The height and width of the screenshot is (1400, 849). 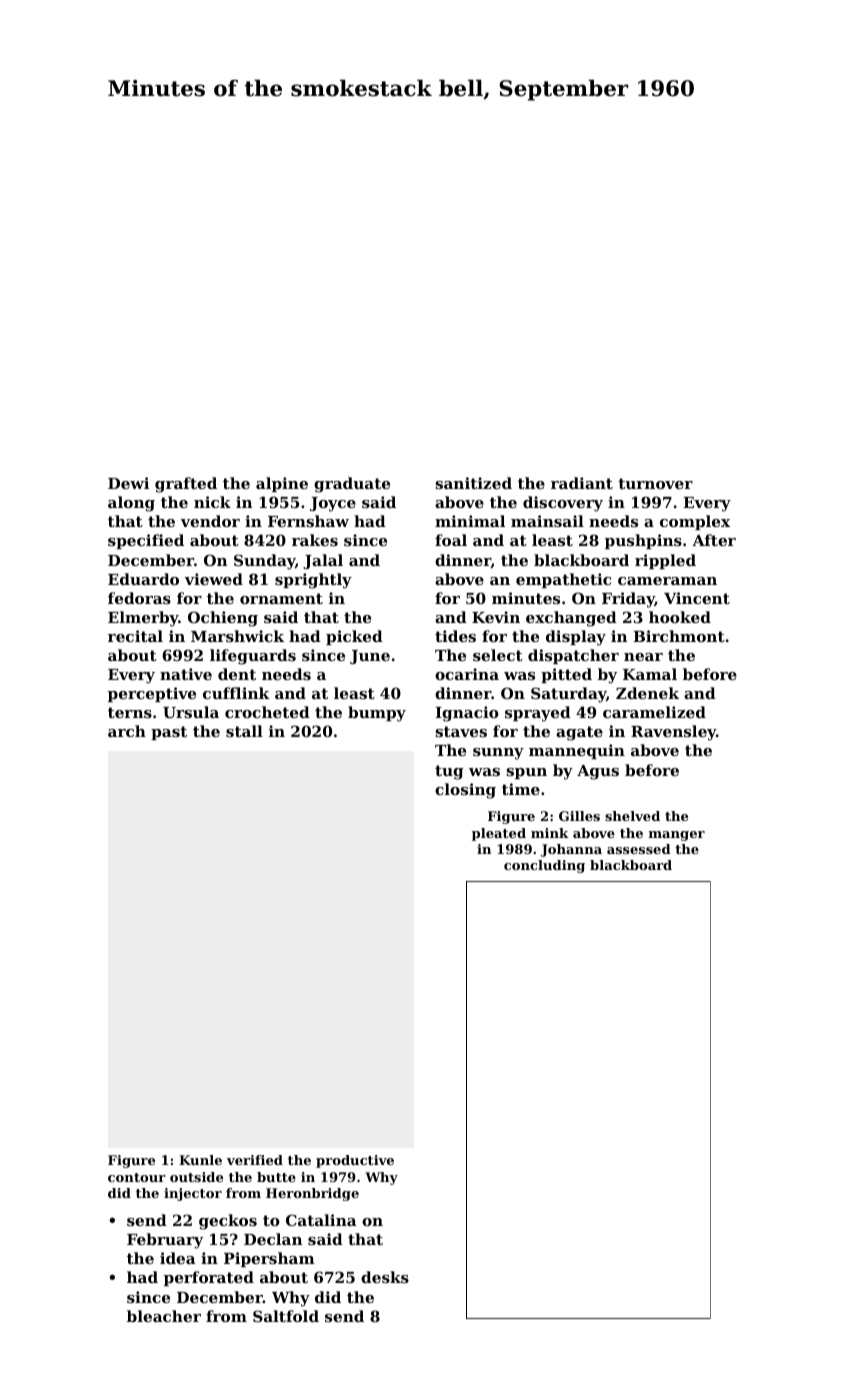 What do you see at coordinates (143, 619) in the screenshot?
I see `Elmerby` at bounding box center [143, 619].
